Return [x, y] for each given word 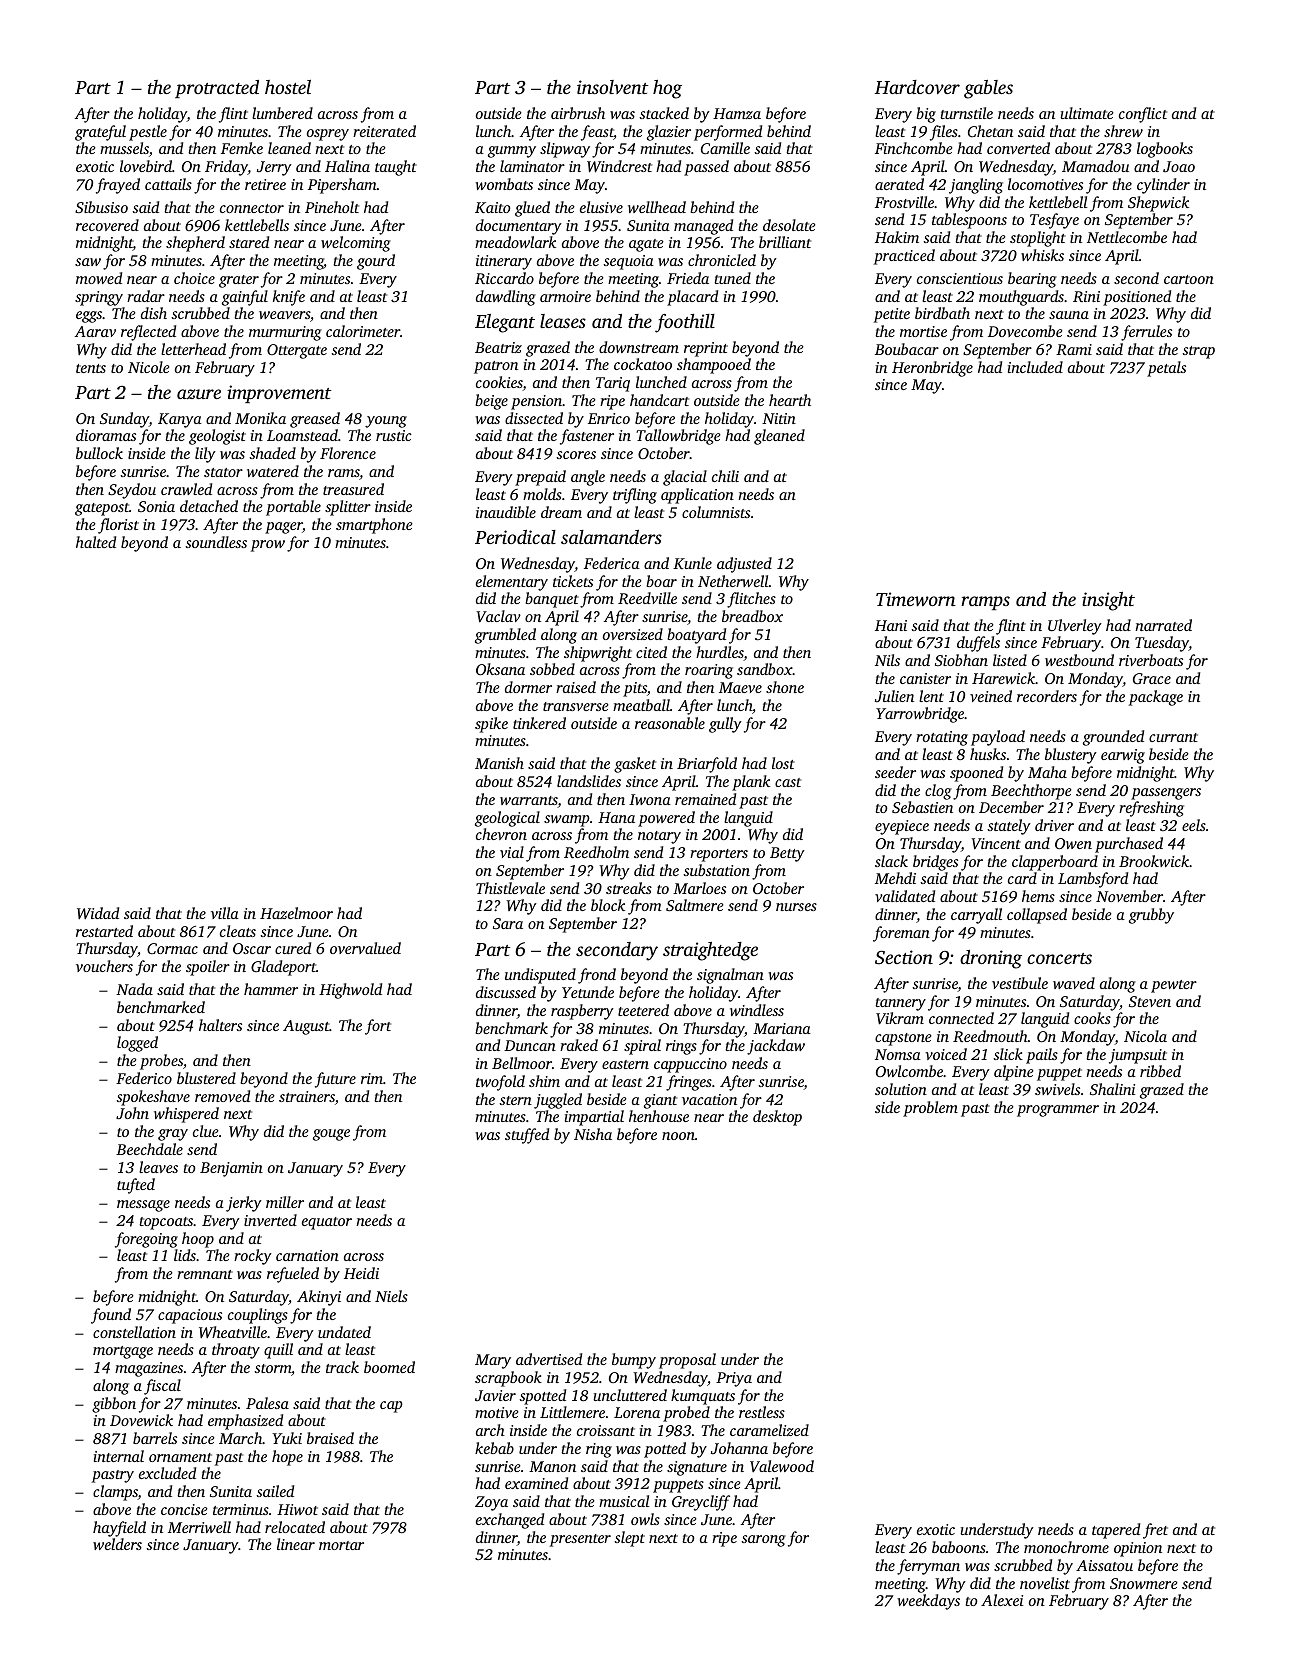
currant [1173, 737]
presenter [580, 1540]
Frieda [688, 278]
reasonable [670, 723]
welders [117, 1544]
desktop [777, 1118]
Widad [98, 913]
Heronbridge [932, 369]
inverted [270, 1220]
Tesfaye [1054, 221]
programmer [1058, 1111]
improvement [279, 394]
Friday [226, 168]
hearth [790, 400]
